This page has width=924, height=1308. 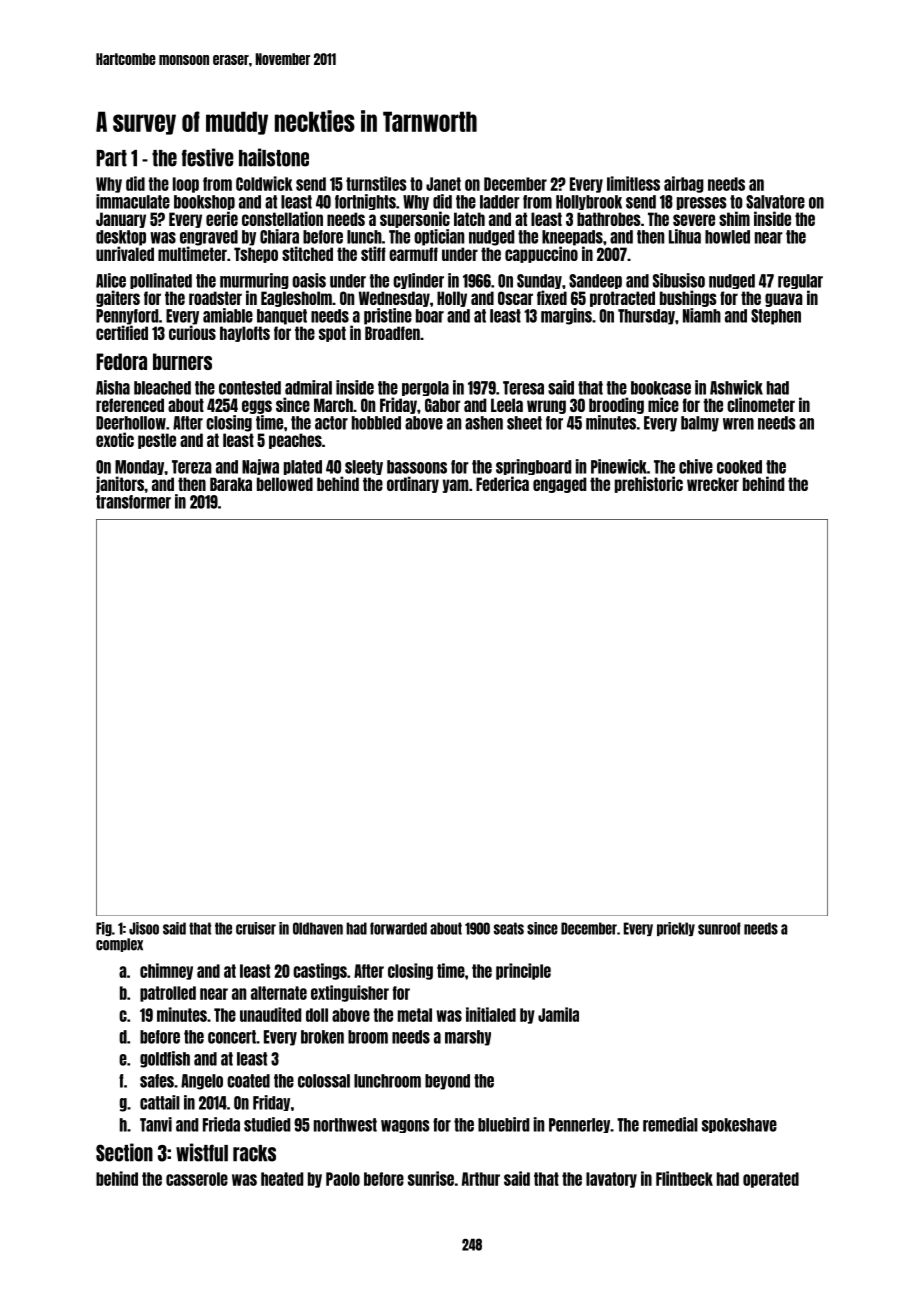 I want to click on Jisoo, so click(x=144, y=928).
